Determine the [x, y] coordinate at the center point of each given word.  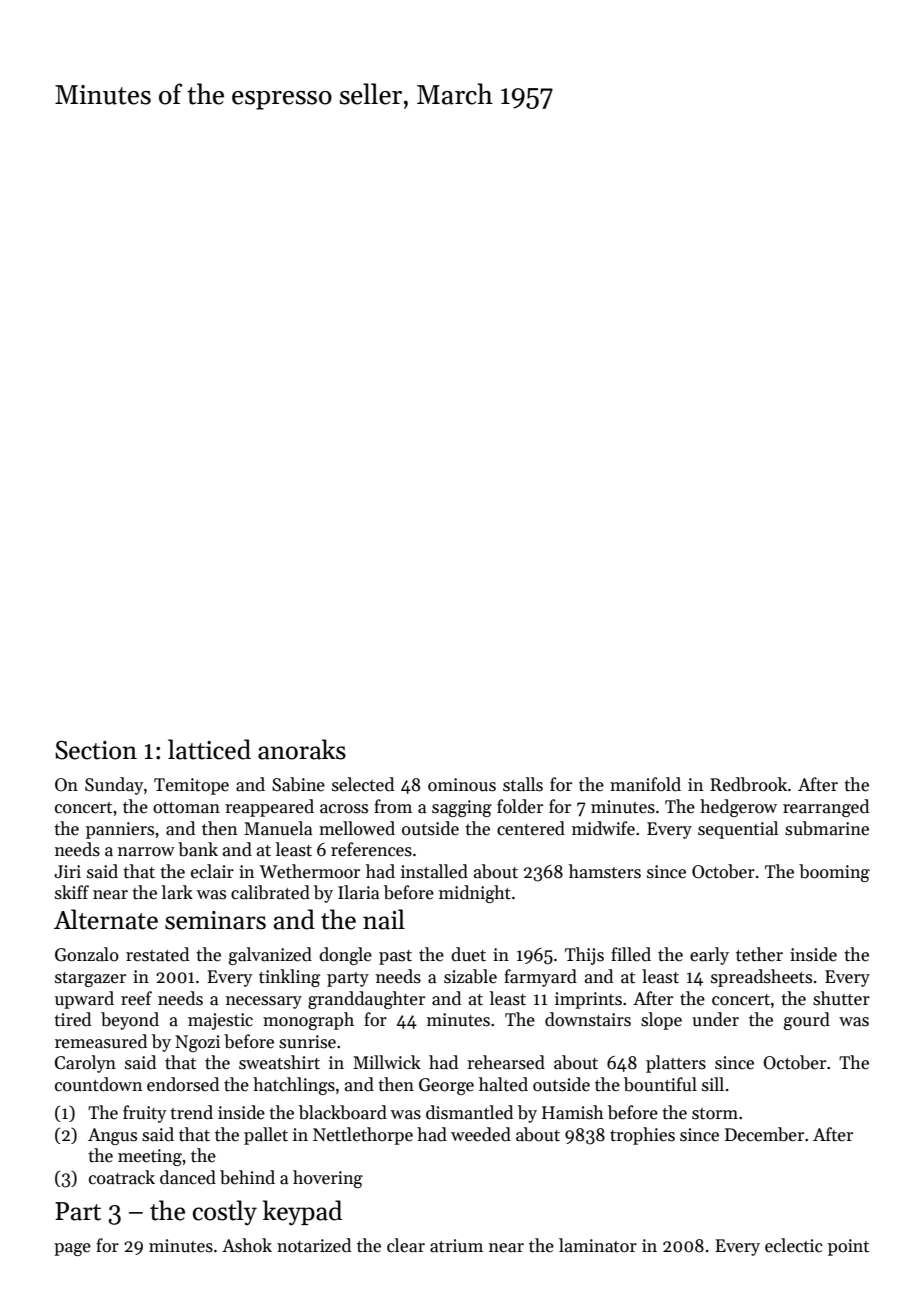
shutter [841, 998]
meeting [150, 1157]
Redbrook [748, 784]
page [72, 1249]
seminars [215, 920]
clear [406, 1245]
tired [72, 1019]
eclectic [794, 1245]
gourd [807, 1021]
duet [468, 954]
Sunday [114, 786]
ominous [462, 785]
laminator [598, 1245]
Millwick [387, 1062]
